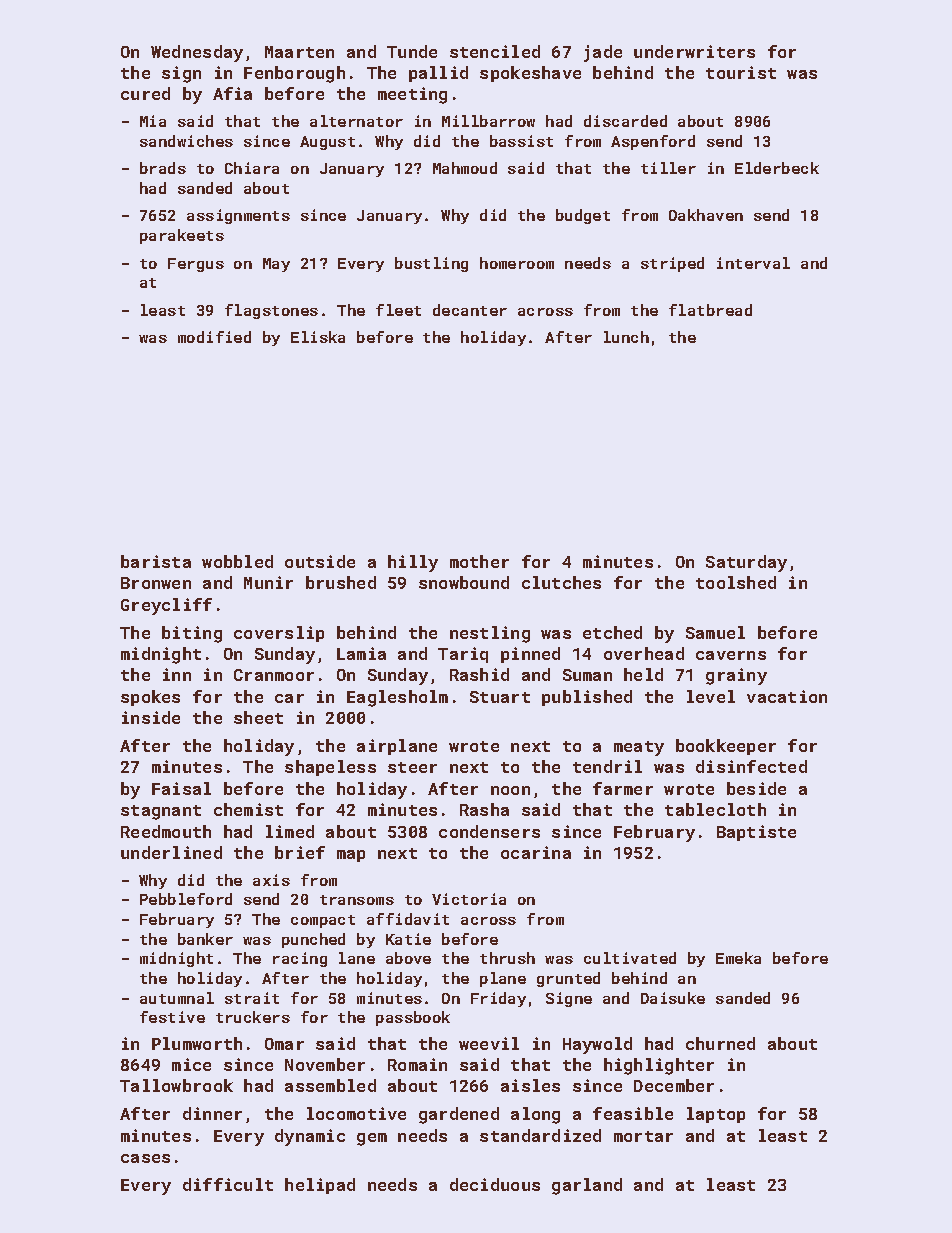 This image has width=952, height=1233. Describe the element at coordinates (741, 72) in the image. I see `tourist` at that location.
